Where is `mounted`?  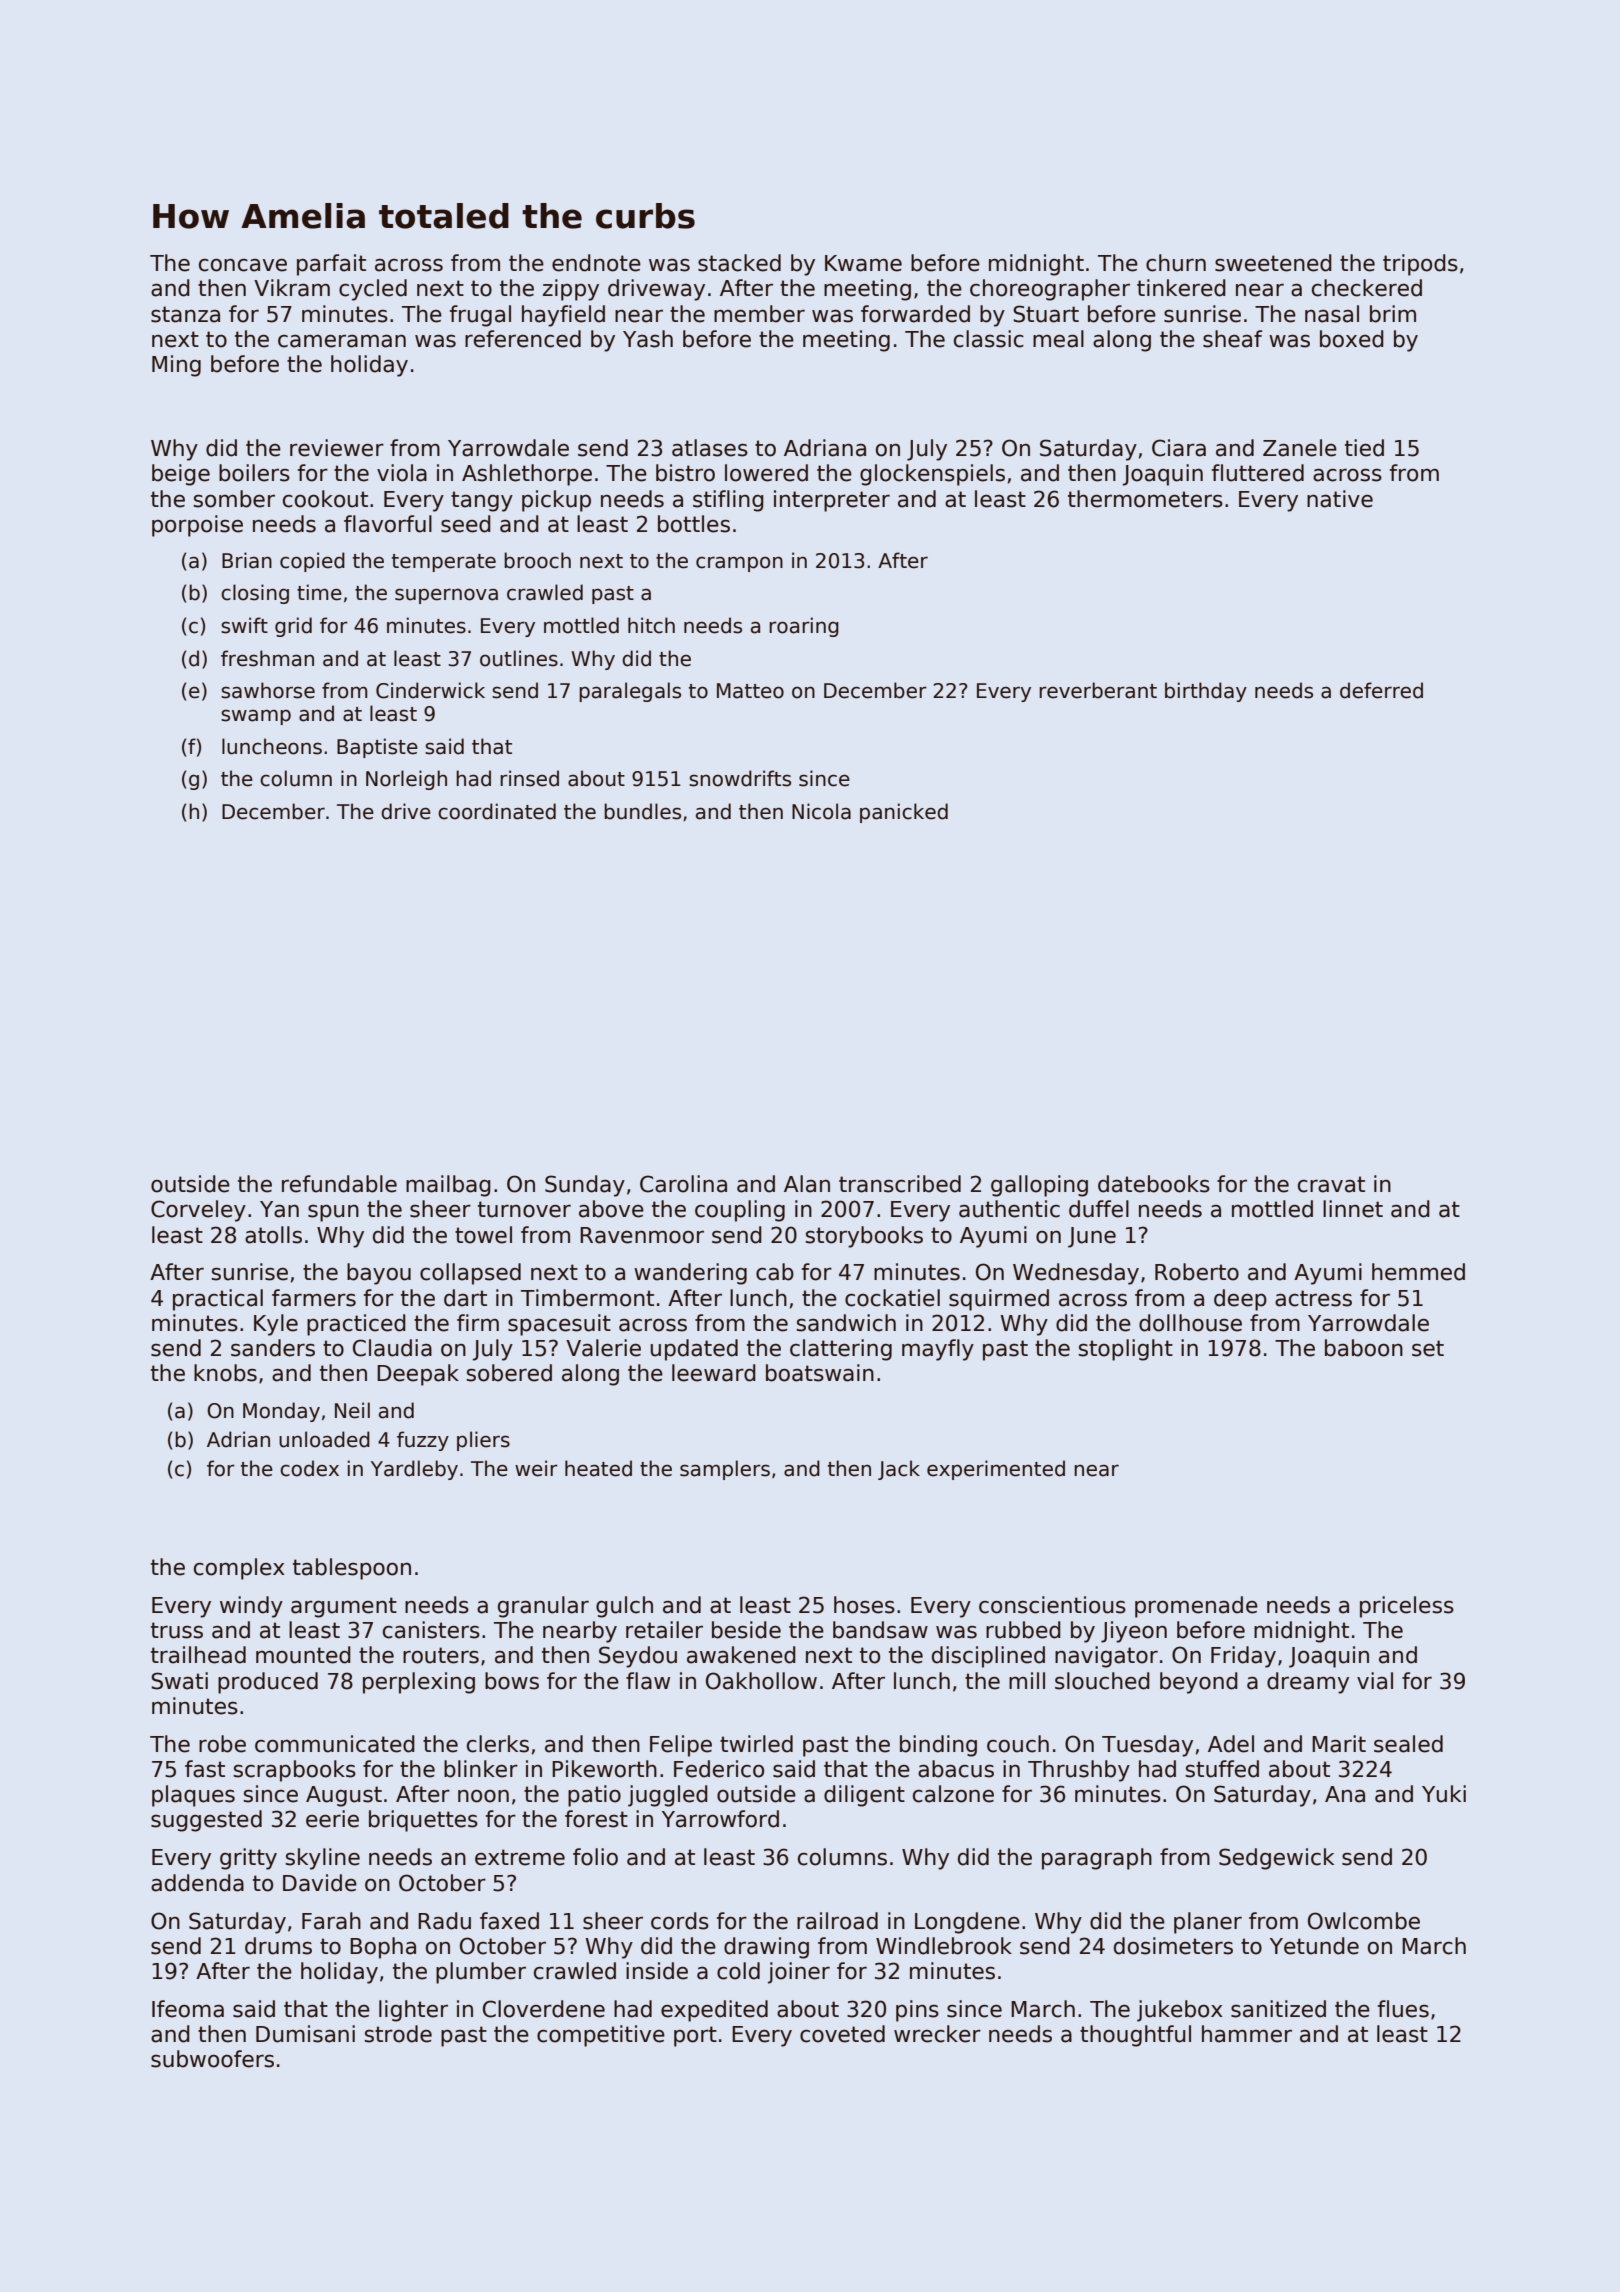
mounted is located at coordinates (303, 1655).
